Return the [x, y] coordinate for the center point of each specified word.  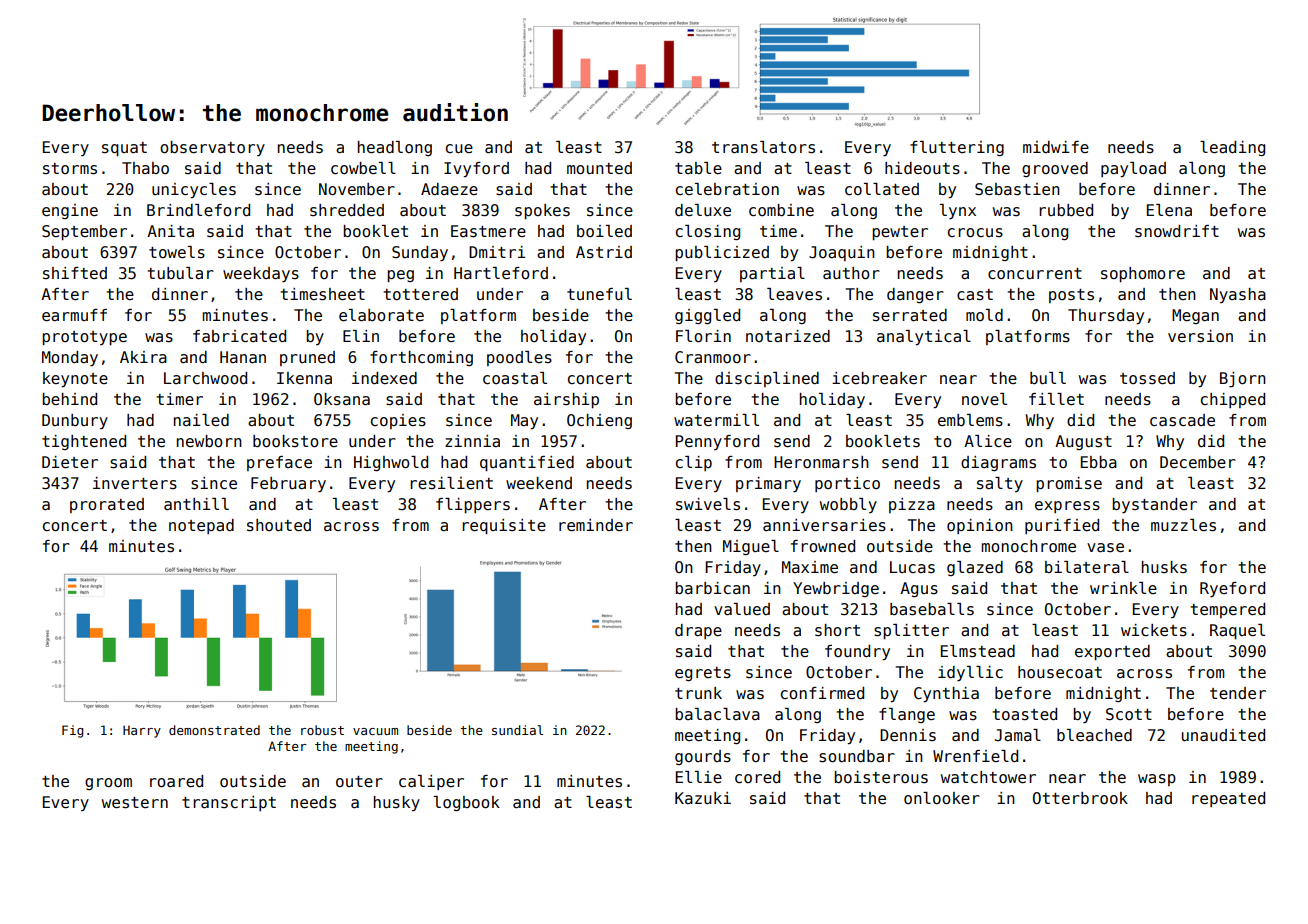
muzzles [1183, 525]
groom [108, 784]
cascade [1182, 420]
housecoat [1060, 672]
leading [1232, 148]
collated [882, 189]
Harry [142, 731]
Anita [170, 231]
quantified [527, 463]
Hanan [243, 357]
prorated [107, 505]
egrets [703, 674]
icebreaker [879, 378]
